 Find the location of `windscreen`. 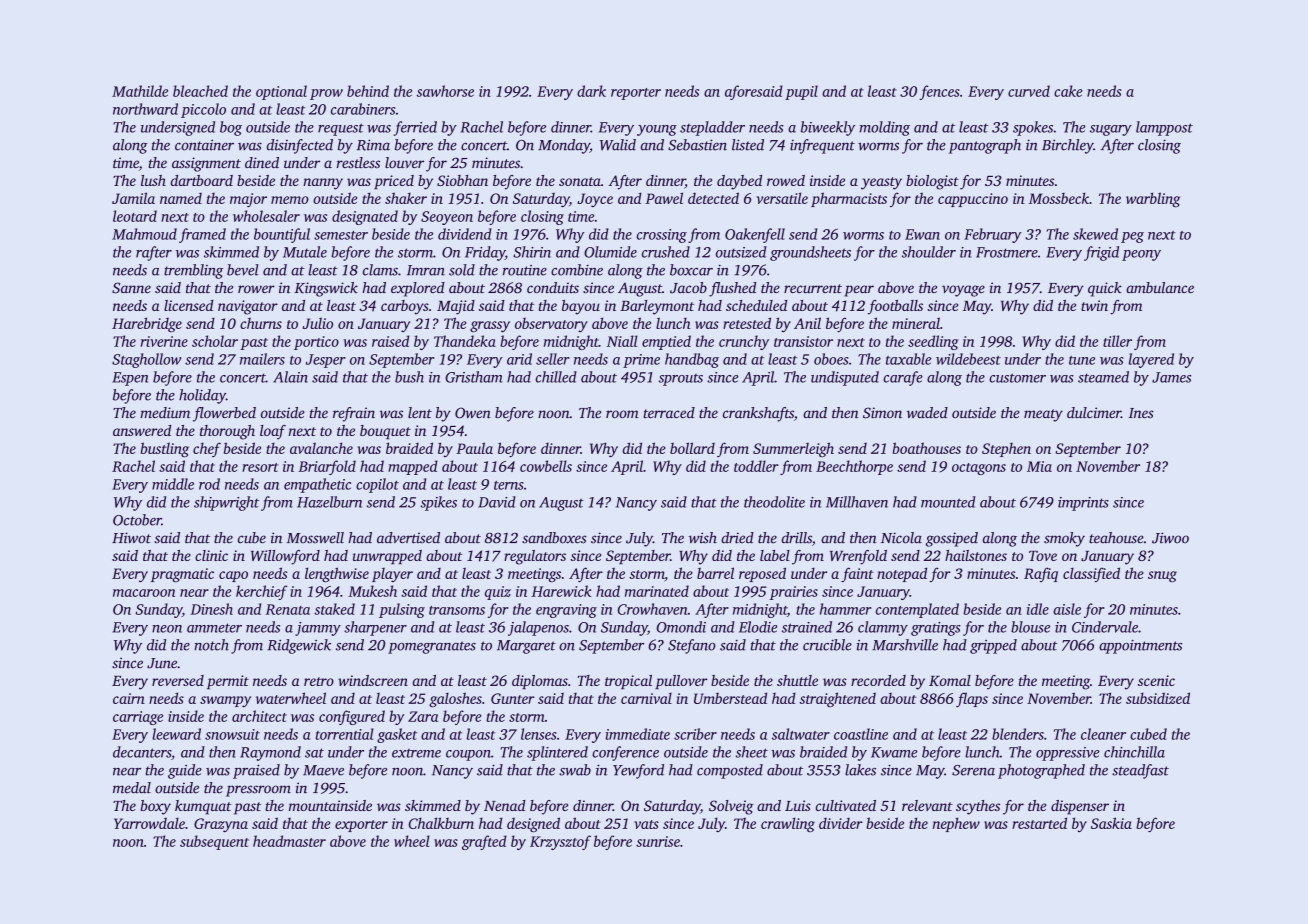

windscreen is located at coordinates (373, 680).
